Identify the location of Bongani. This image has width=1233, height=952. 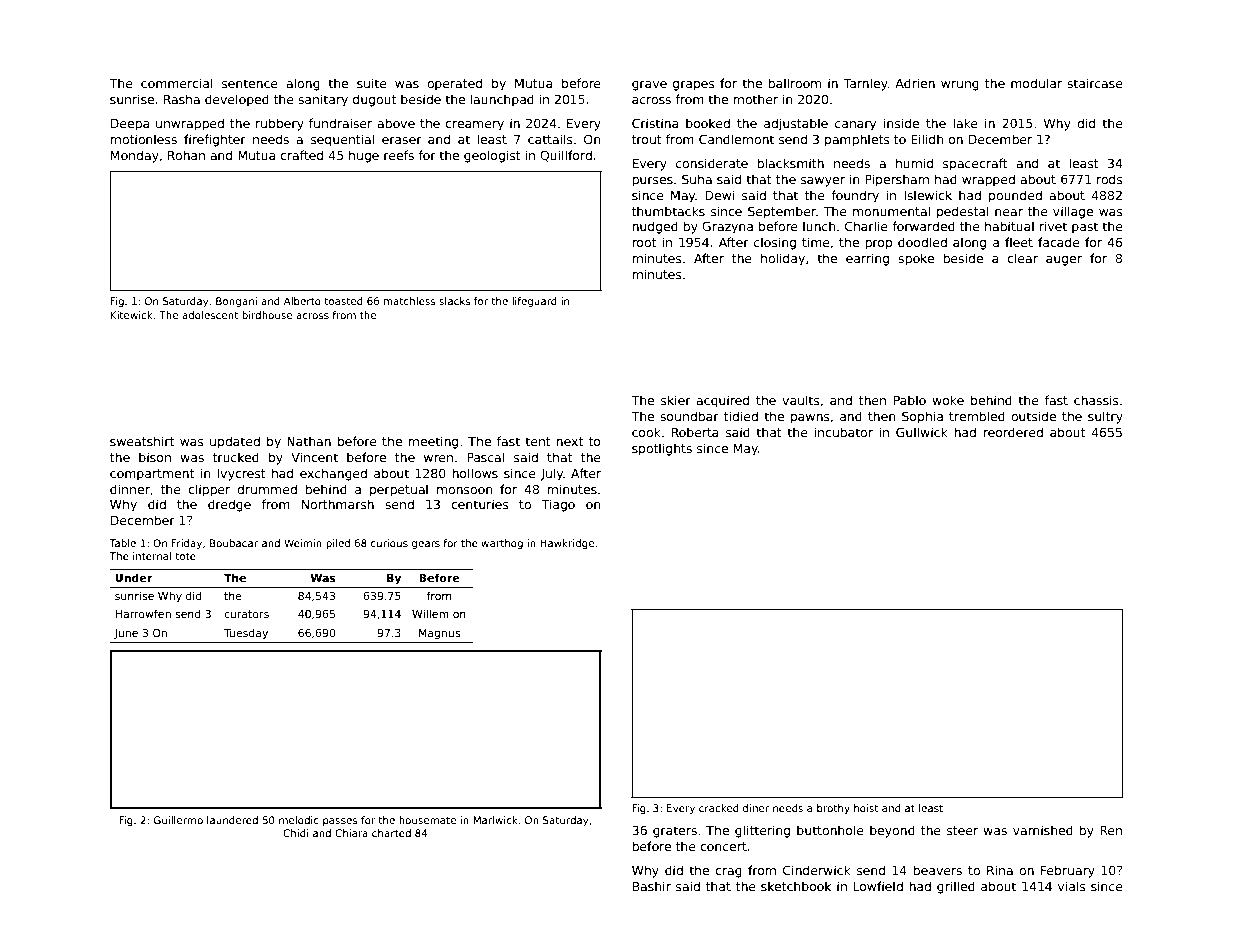
(236, 302).
